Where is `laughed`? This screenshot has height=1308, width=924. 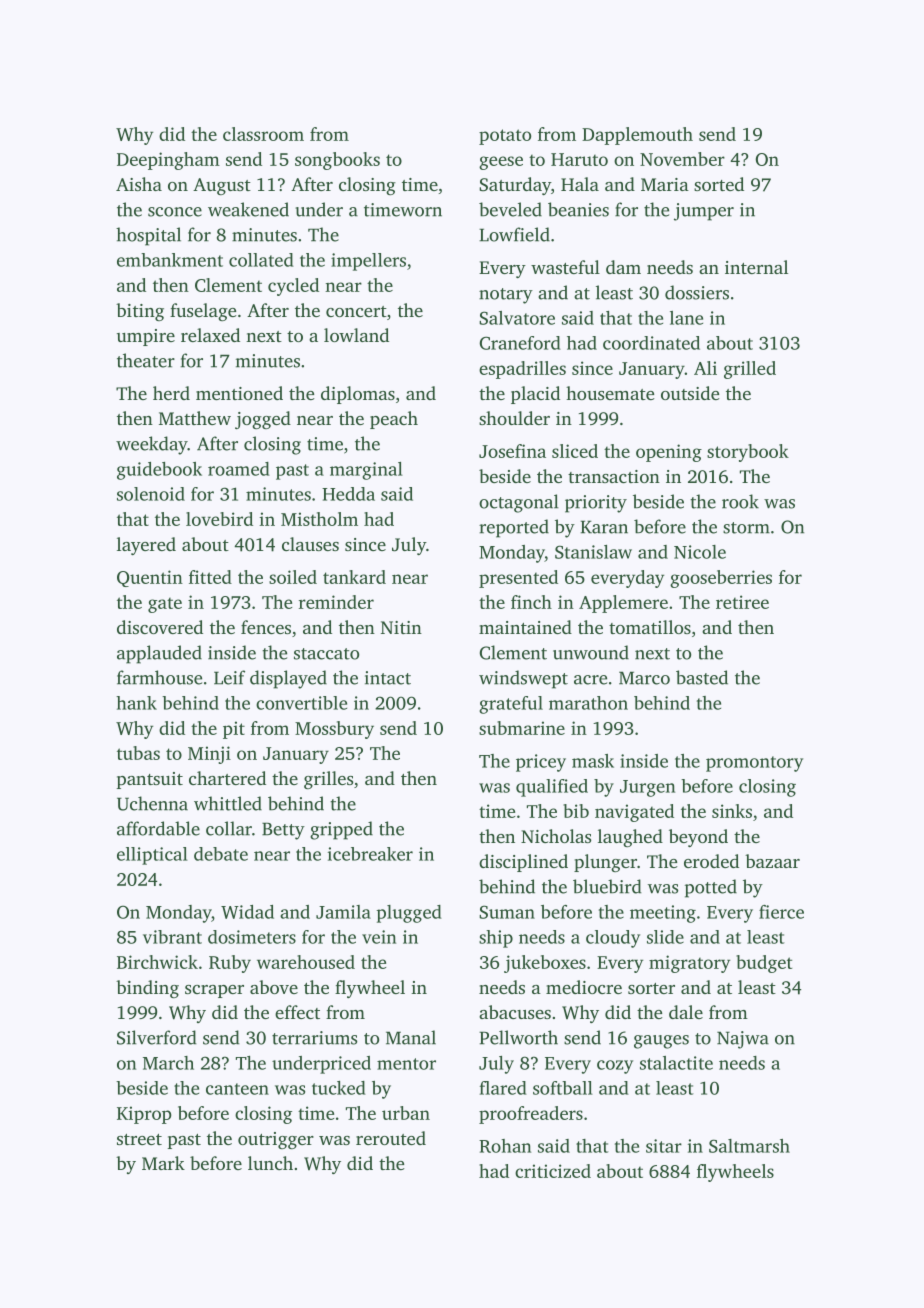
laughed is located at coordinates (630, 838).
